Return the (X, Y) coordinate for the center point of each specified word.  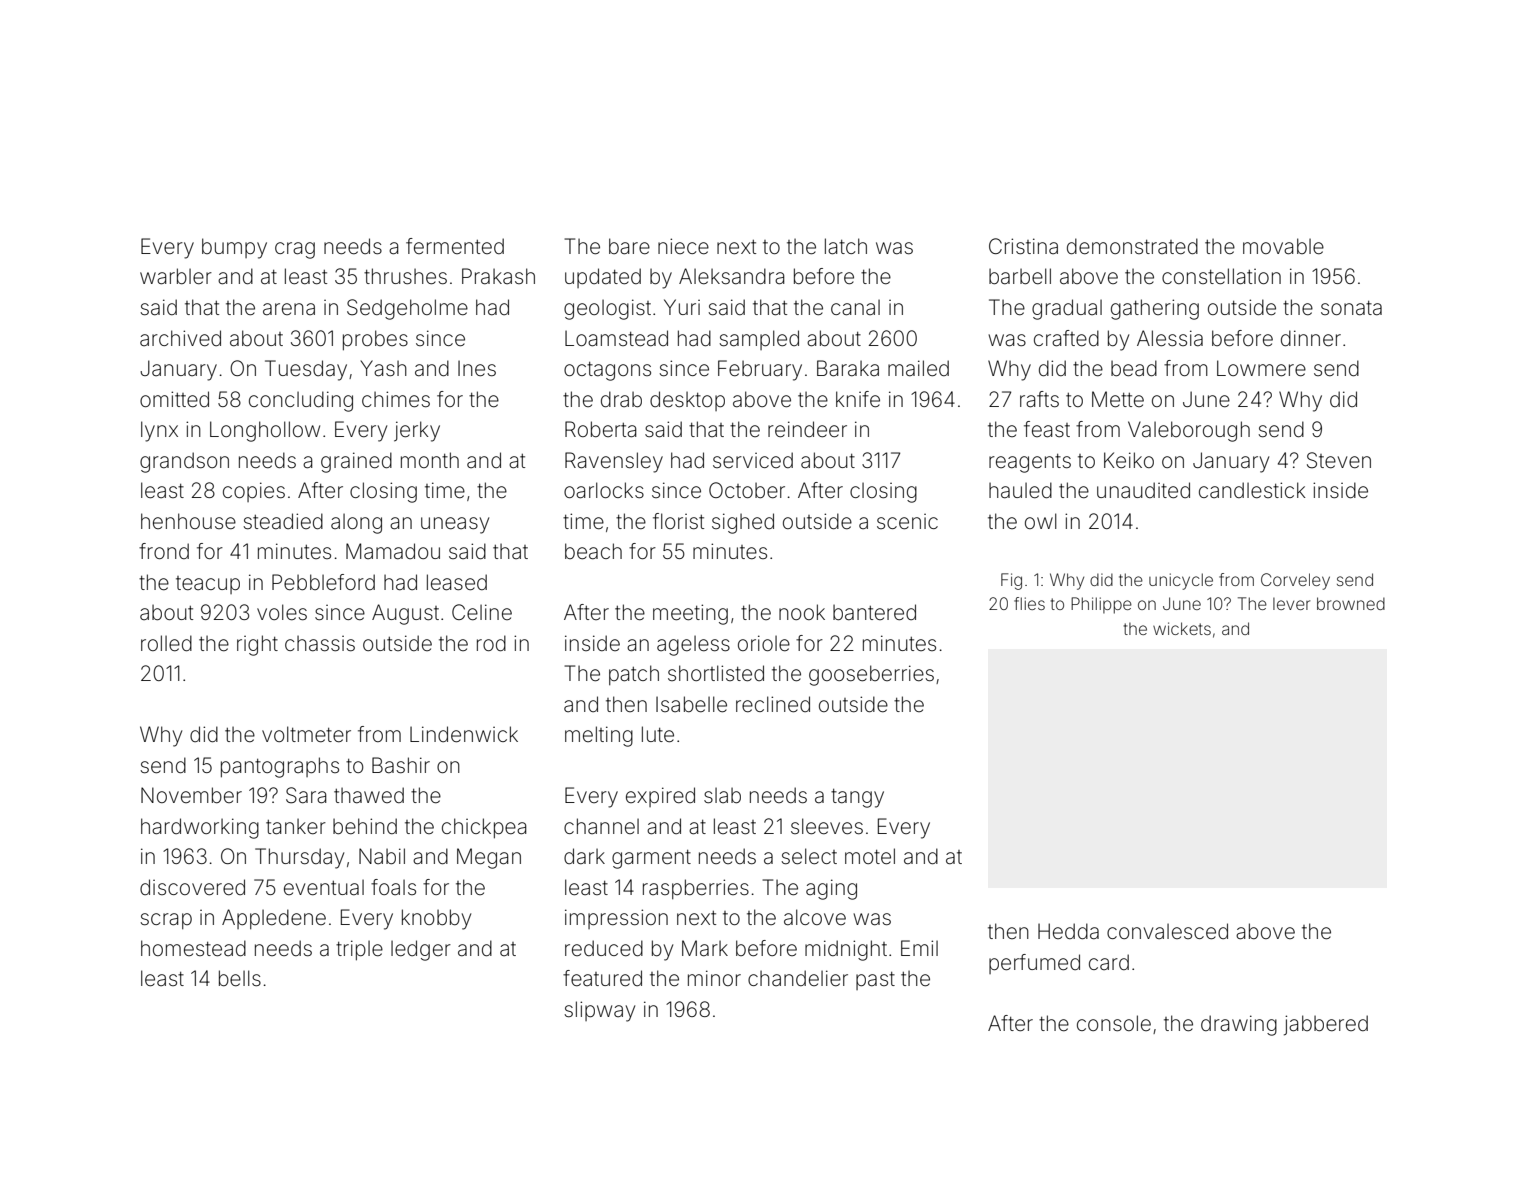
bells (240, 978)
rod (491, 643)
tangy (857, 798)
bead (1134, 368)
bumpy (234, 248)
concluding (301, 401)
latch (846, 246)
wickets (1182, 628)
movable (1283, 246)
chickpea (484, 828)
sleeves (827, 826)
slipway (599, 1011)
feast (1047, 429)
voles (282, 612)
